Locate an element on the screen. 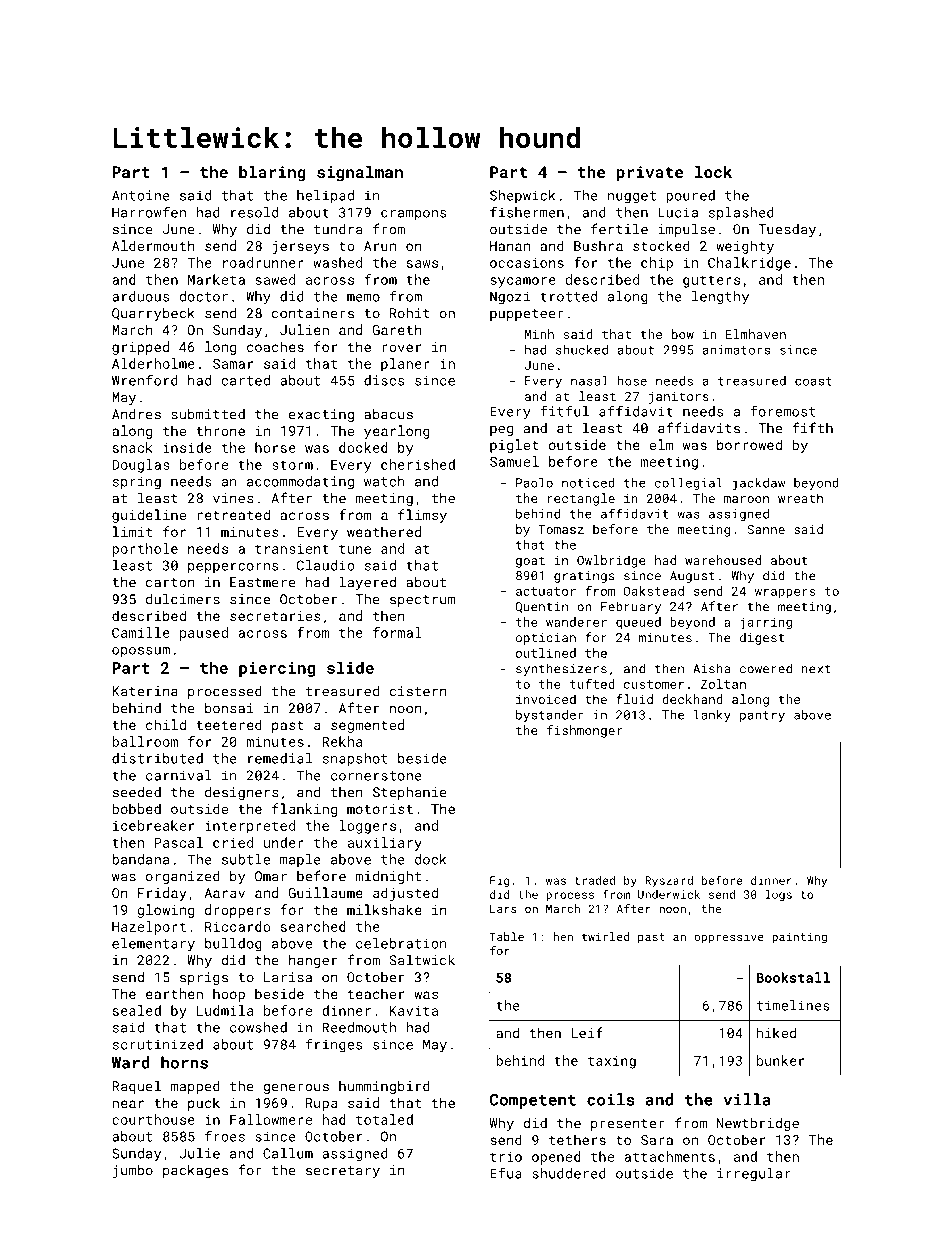 The image size is (952, 1233). jumbo is located at coordinates (133, 1171).
